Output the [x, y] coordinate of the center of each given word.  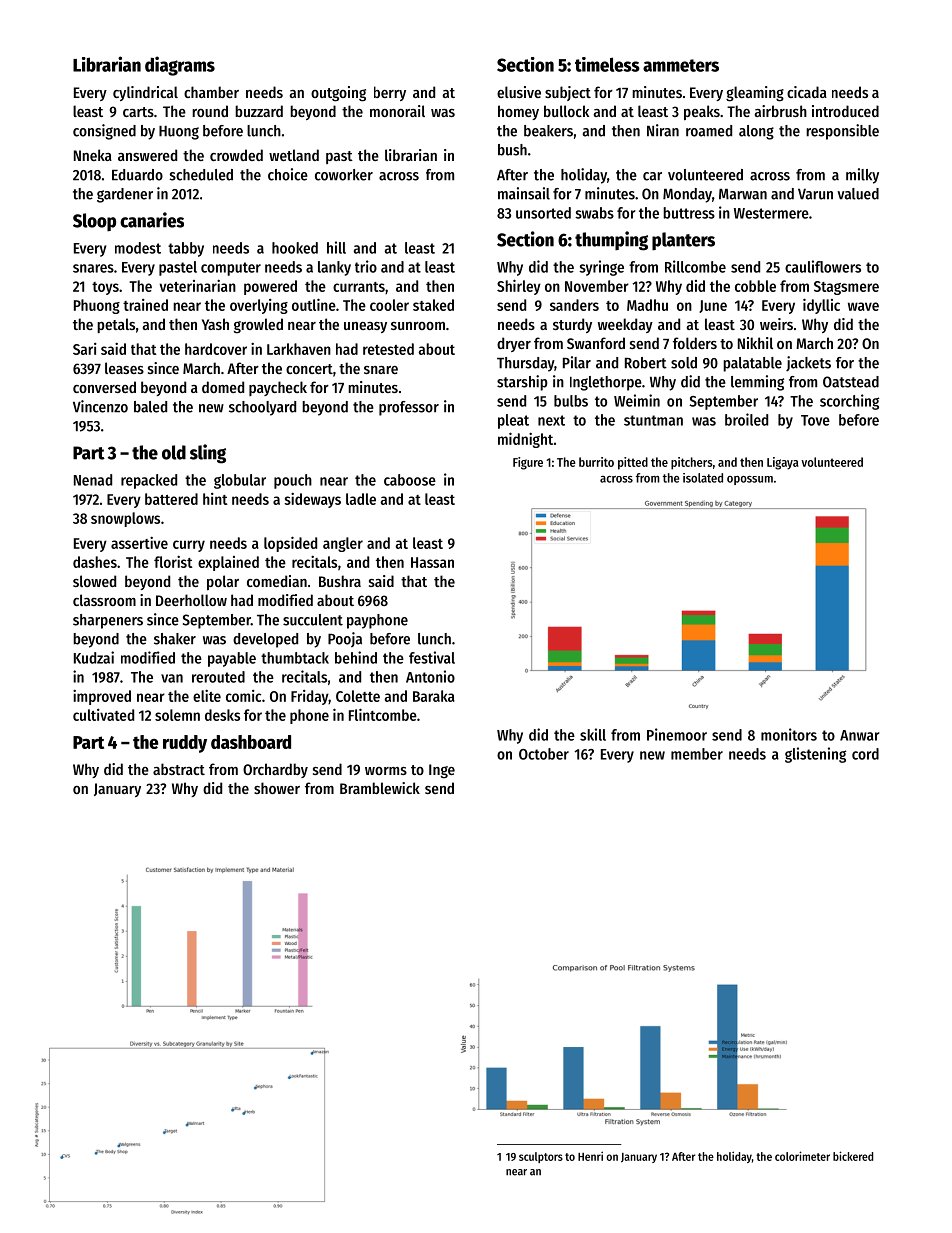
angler [343, 544]
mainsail [524, 193]
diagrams [180, 66]
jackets [808, 363]
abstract [179, 769]
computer [231, 269]
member [697, 754]
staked [433, 305]
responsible [842, 132]
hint [215, 499]
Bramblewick [380, 788]
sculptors [541, 1157]
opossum [750, 480]
